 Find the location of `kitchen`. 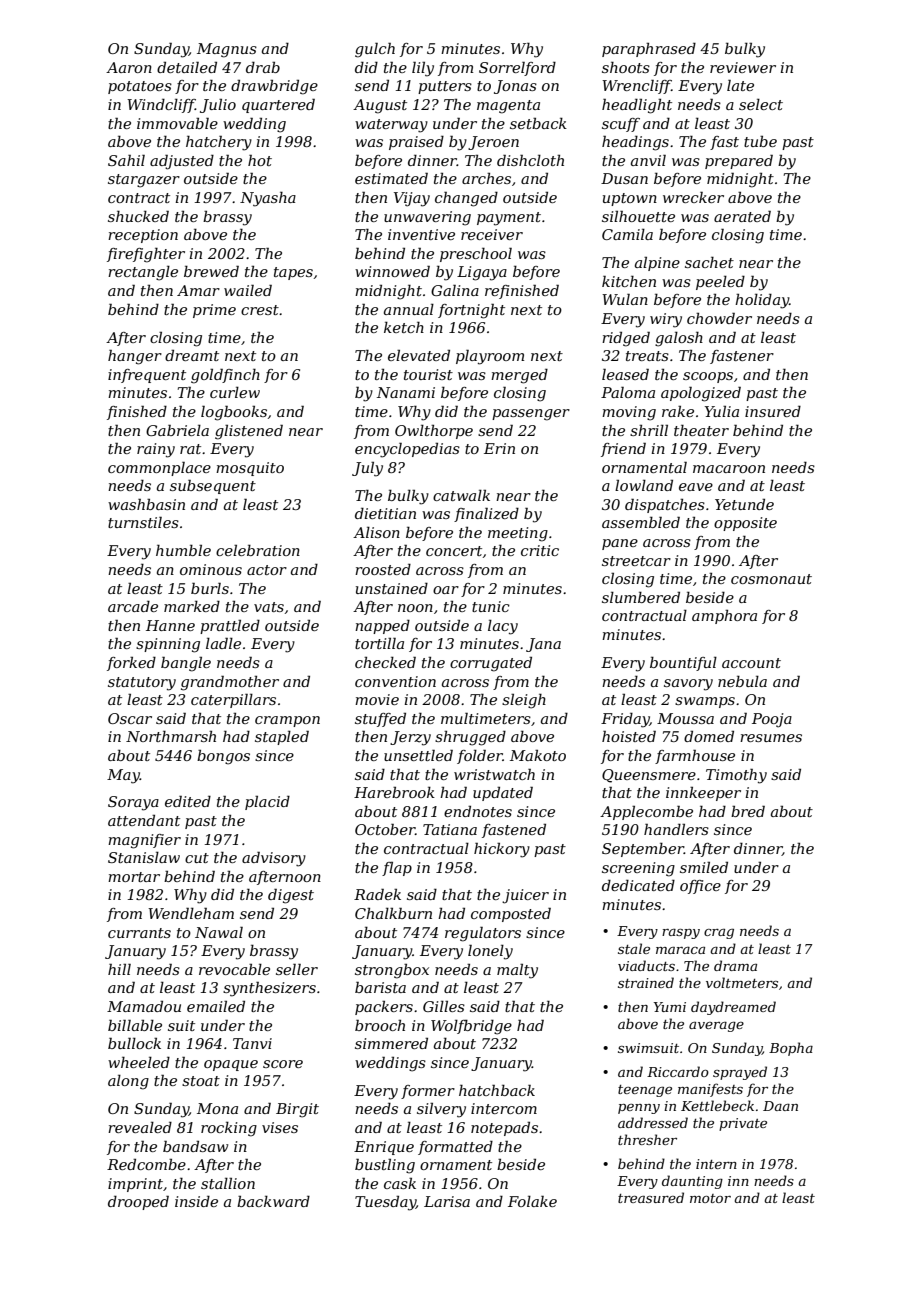

kitchen is located at coordinates (629, 281).
